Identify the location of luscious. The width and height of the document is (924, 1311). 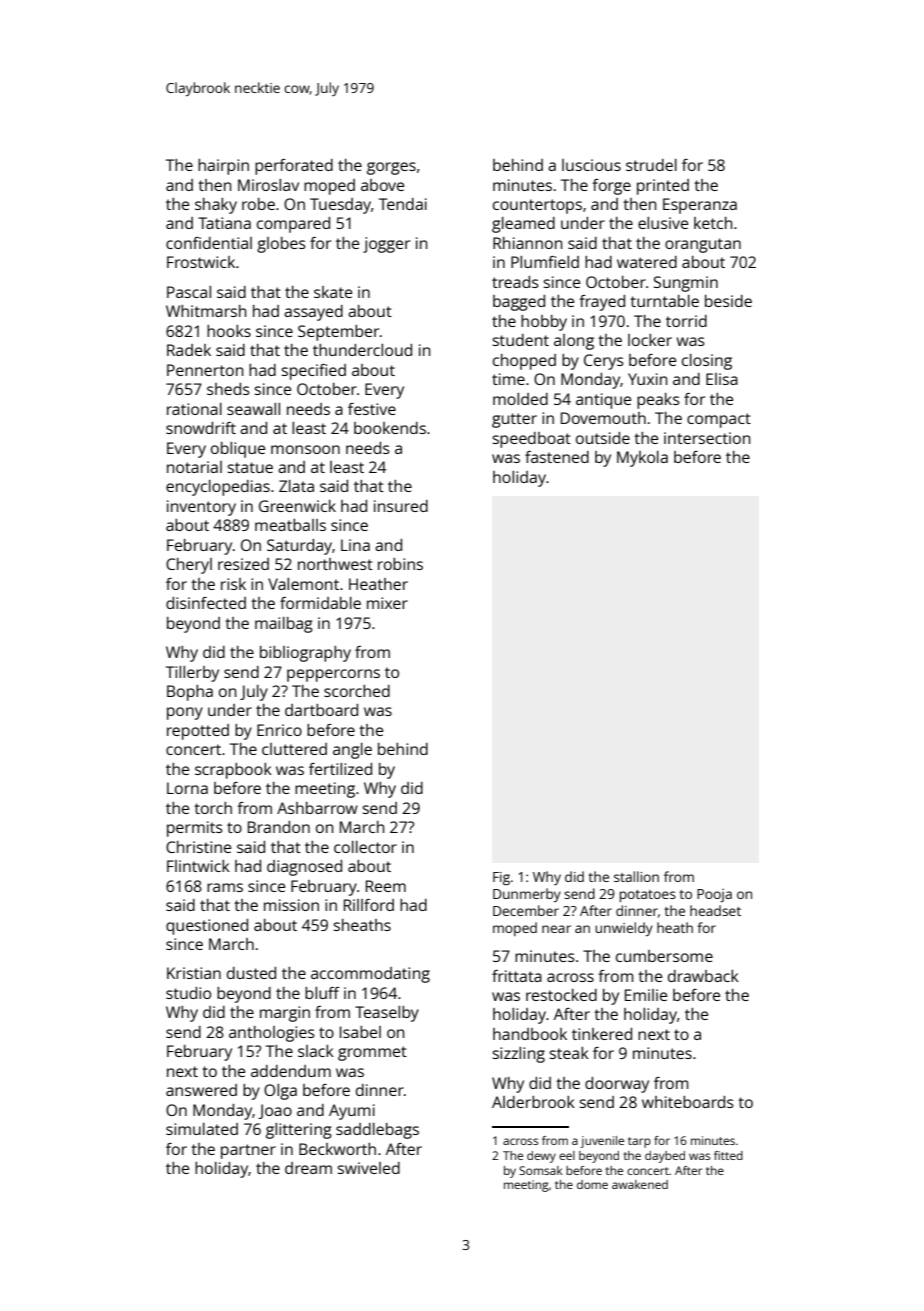
(591, 165).
